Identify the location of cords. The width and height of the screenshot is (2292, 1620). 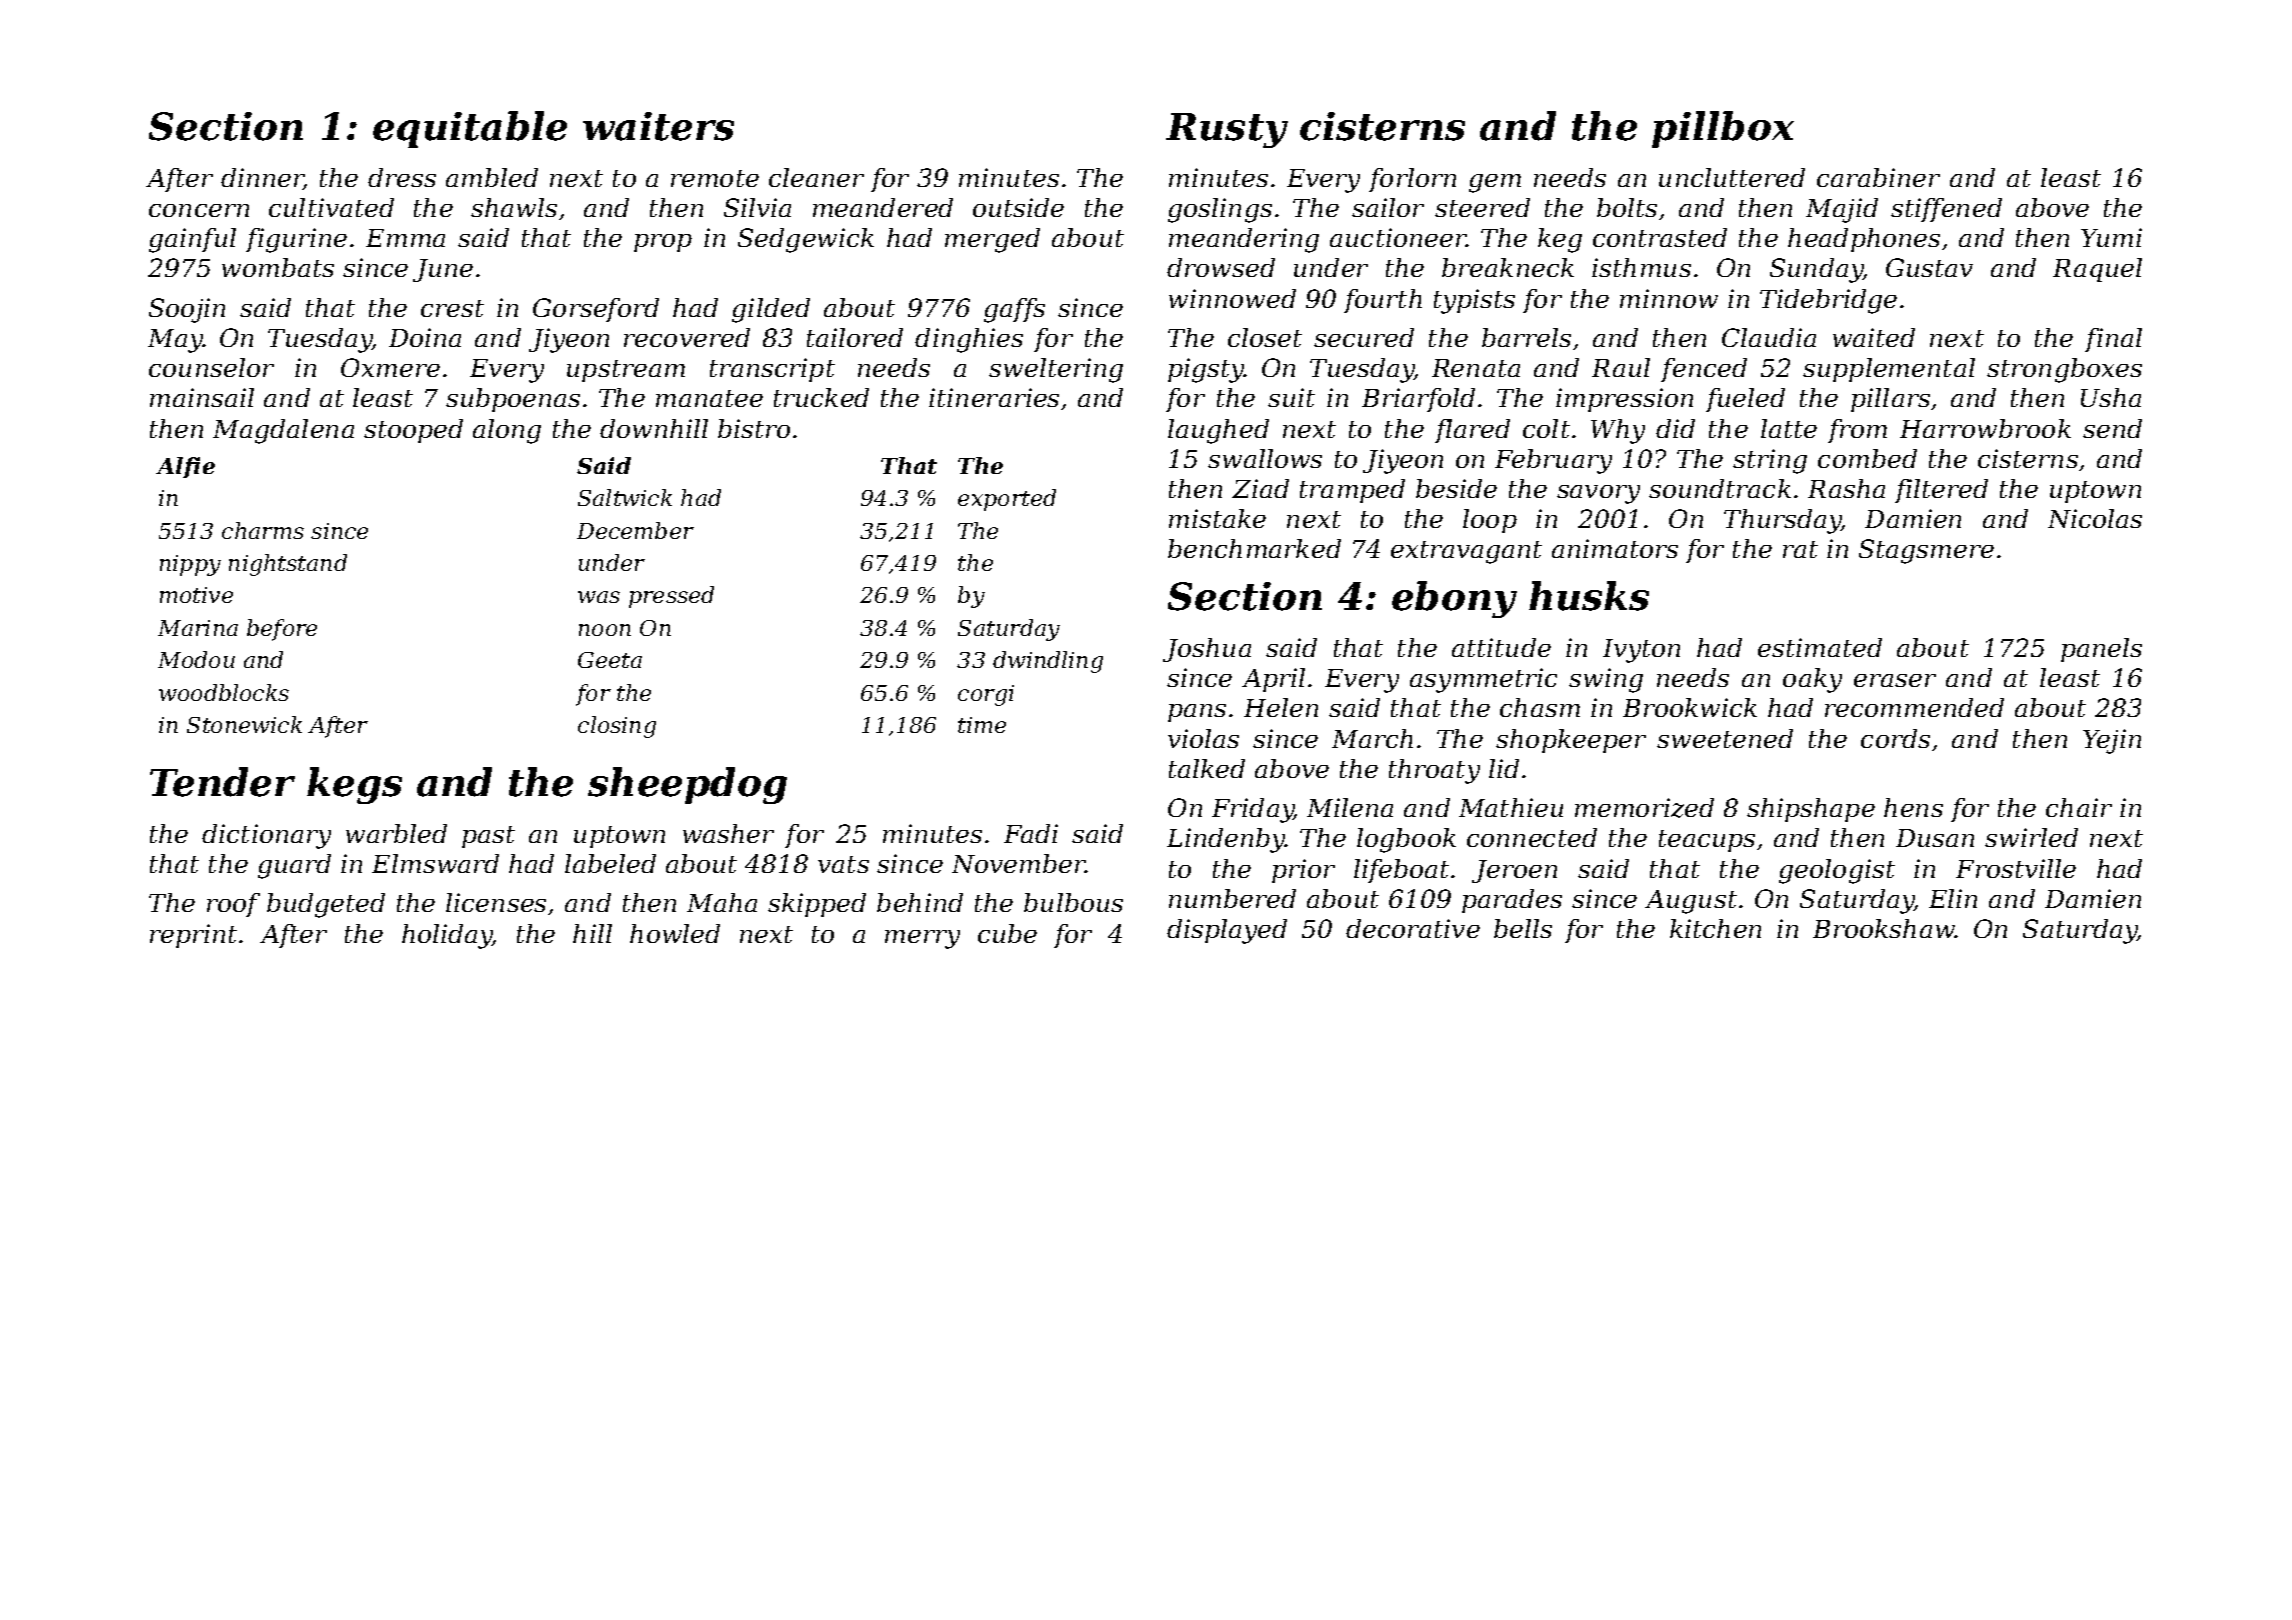
(1895, 738).
